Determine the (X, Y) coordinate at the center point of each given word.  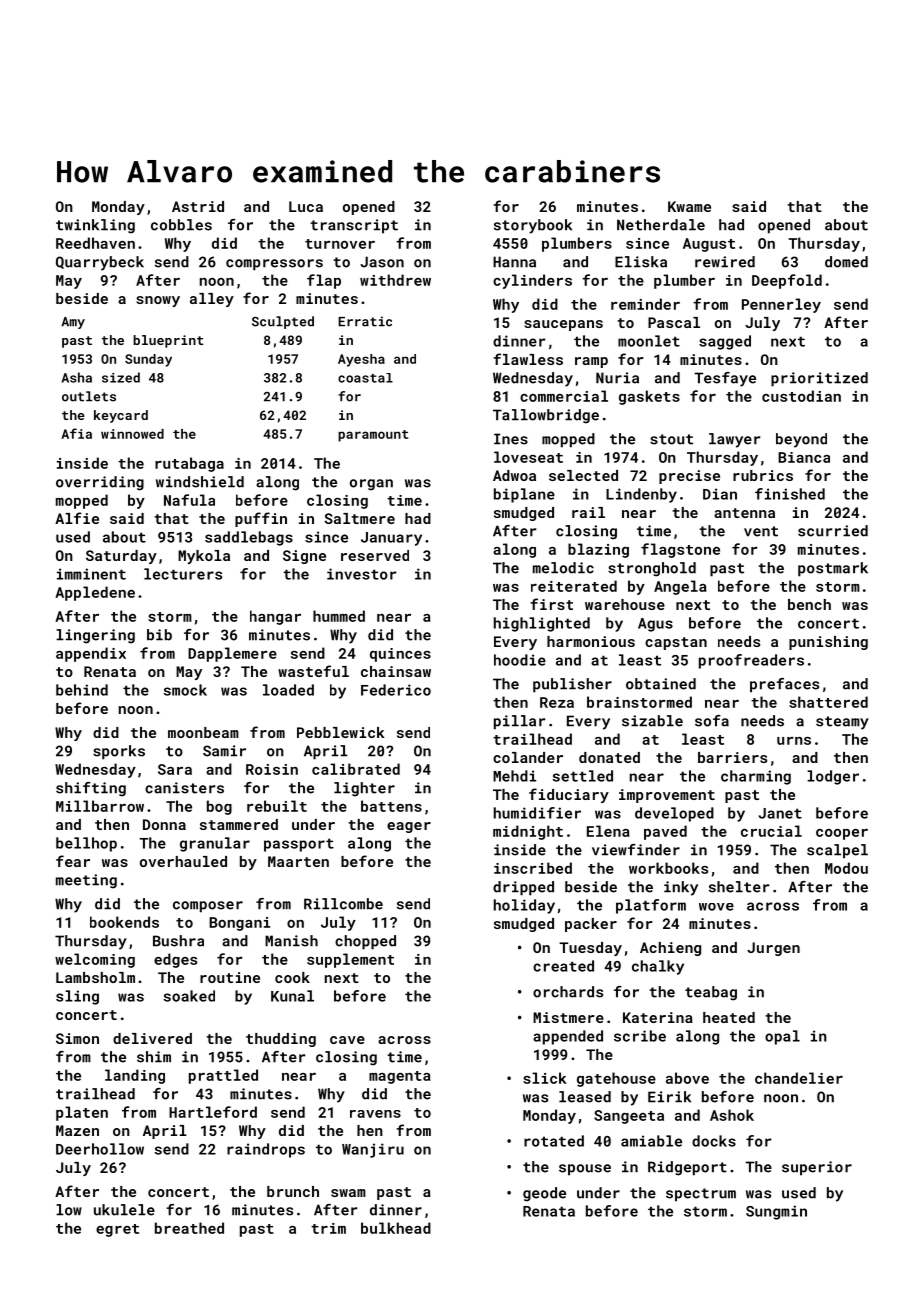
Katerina (658, 1017)
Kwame (689, 206)
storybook (533, 226)
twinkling (95, 226)
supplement (350, 960)
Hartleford (213, 1112)
